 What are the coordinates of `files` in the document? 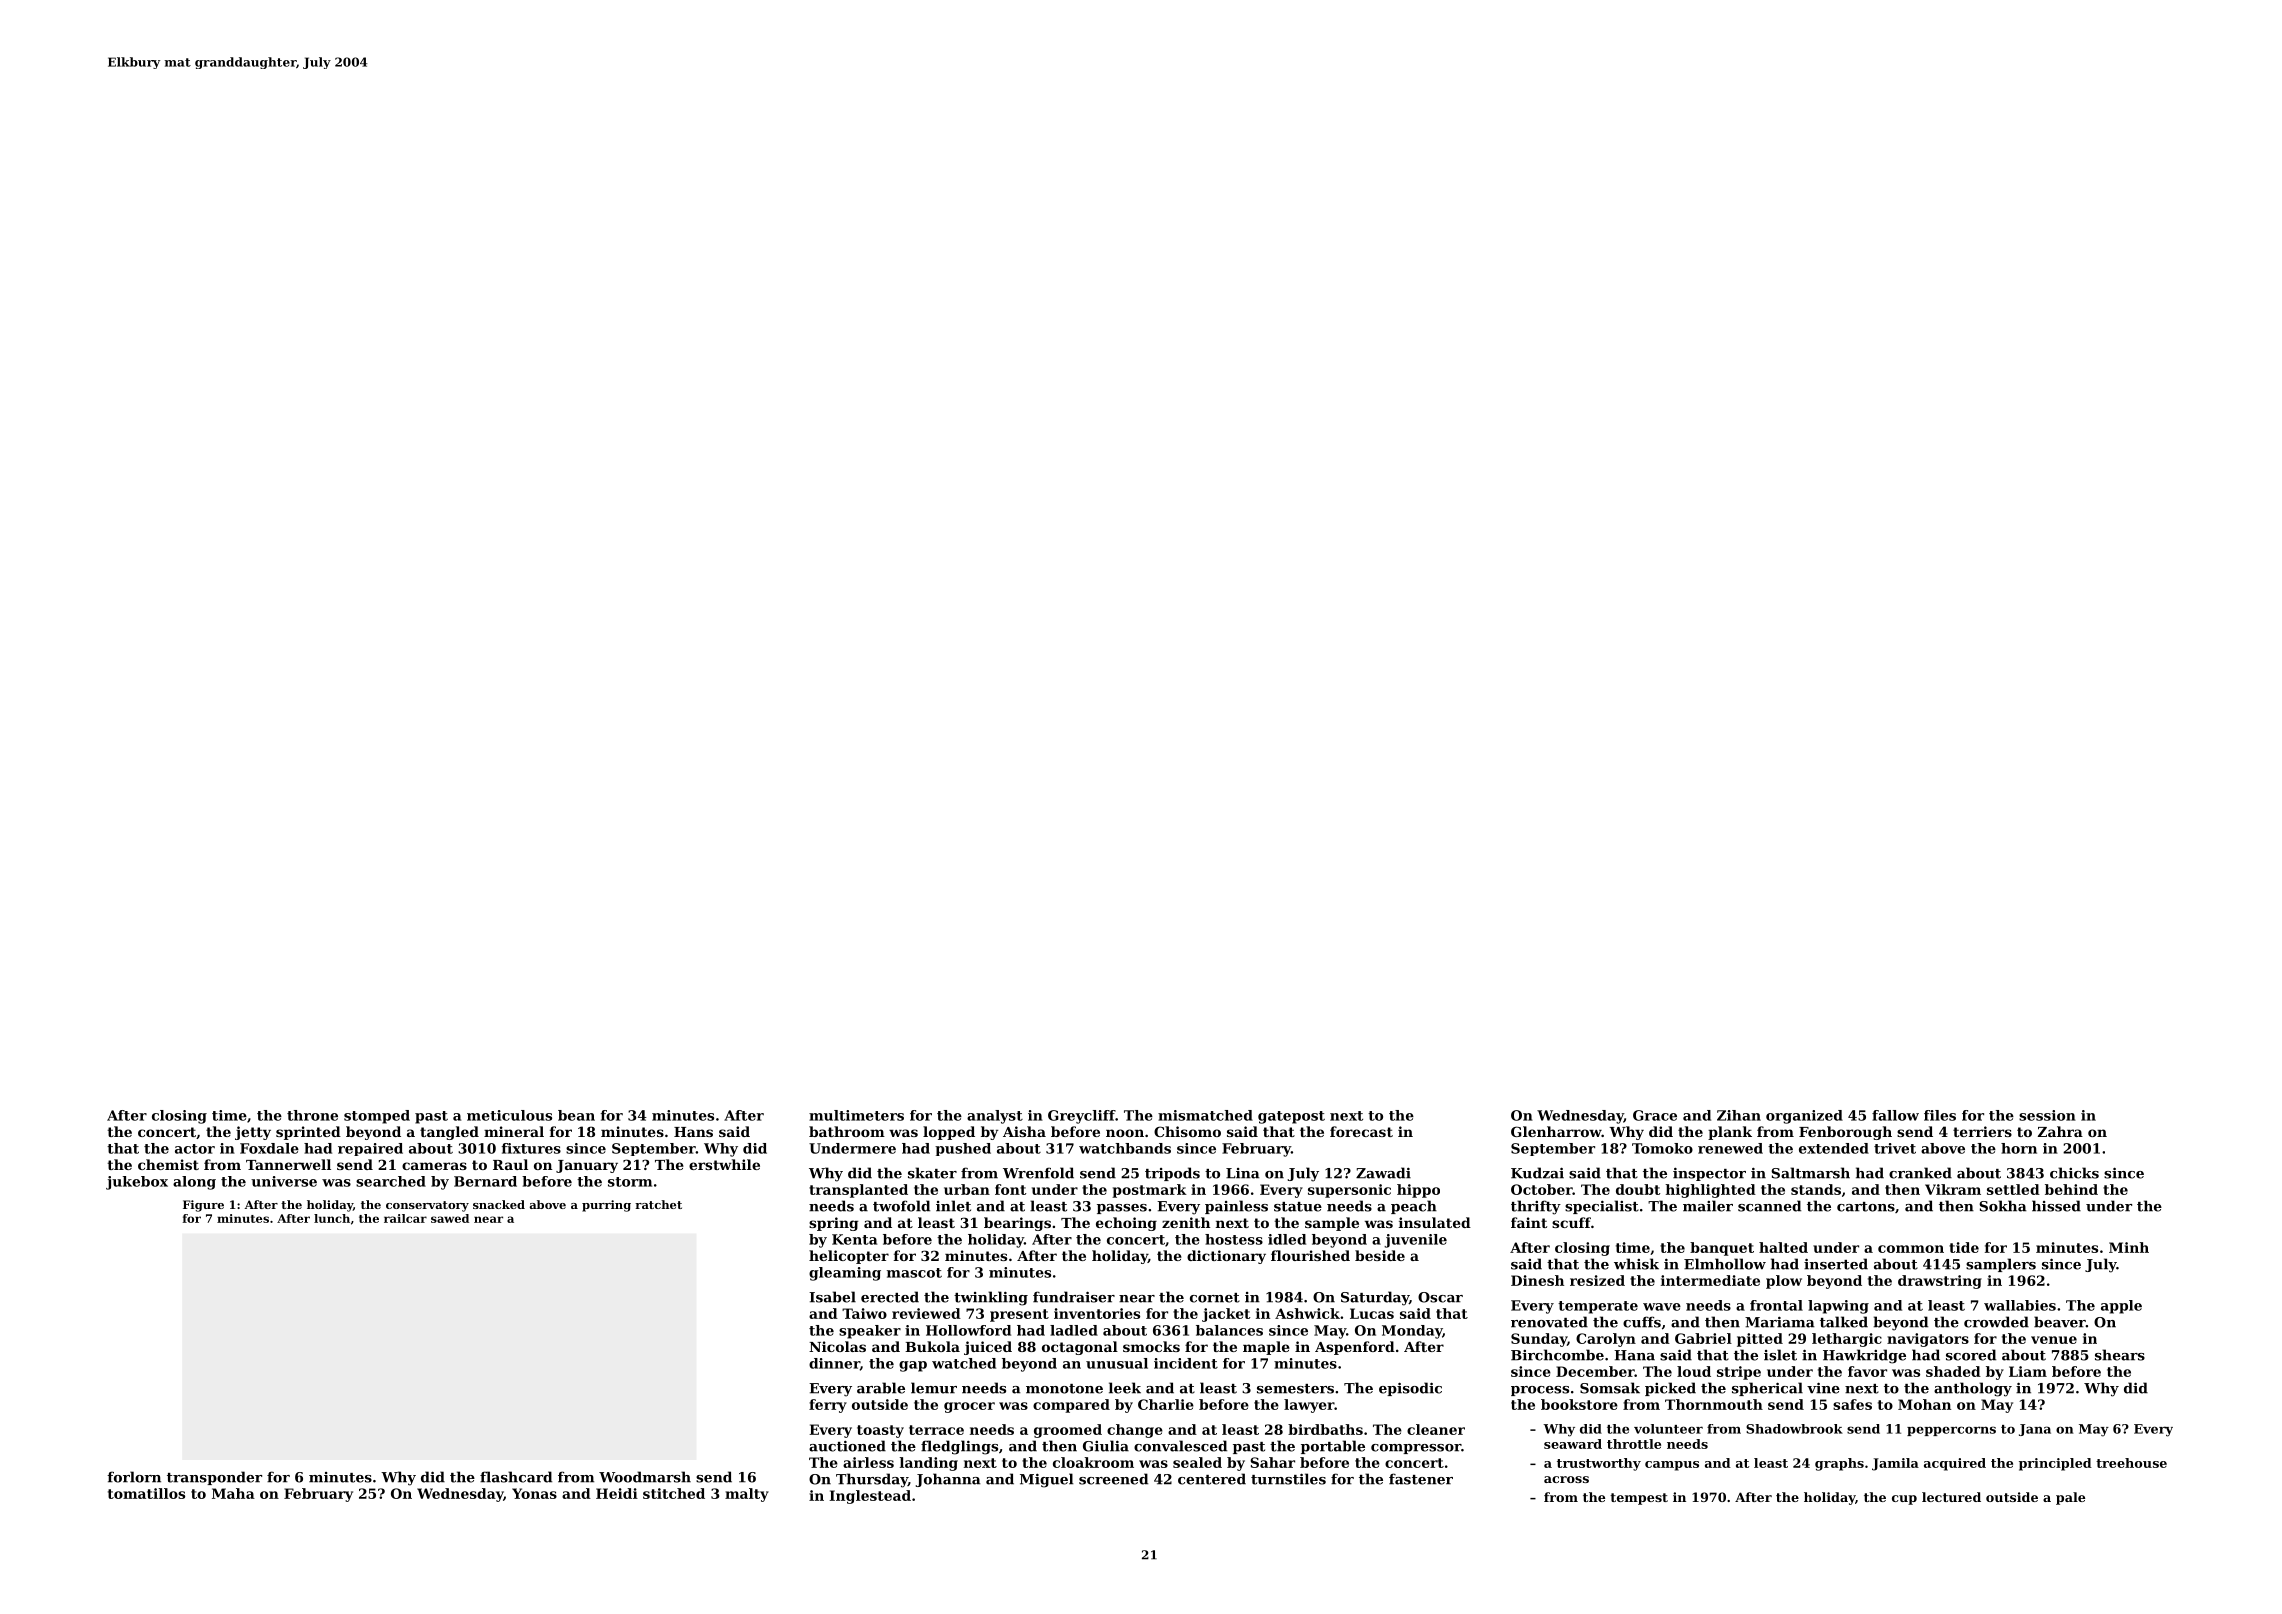 It's located at (1940, 1115).
